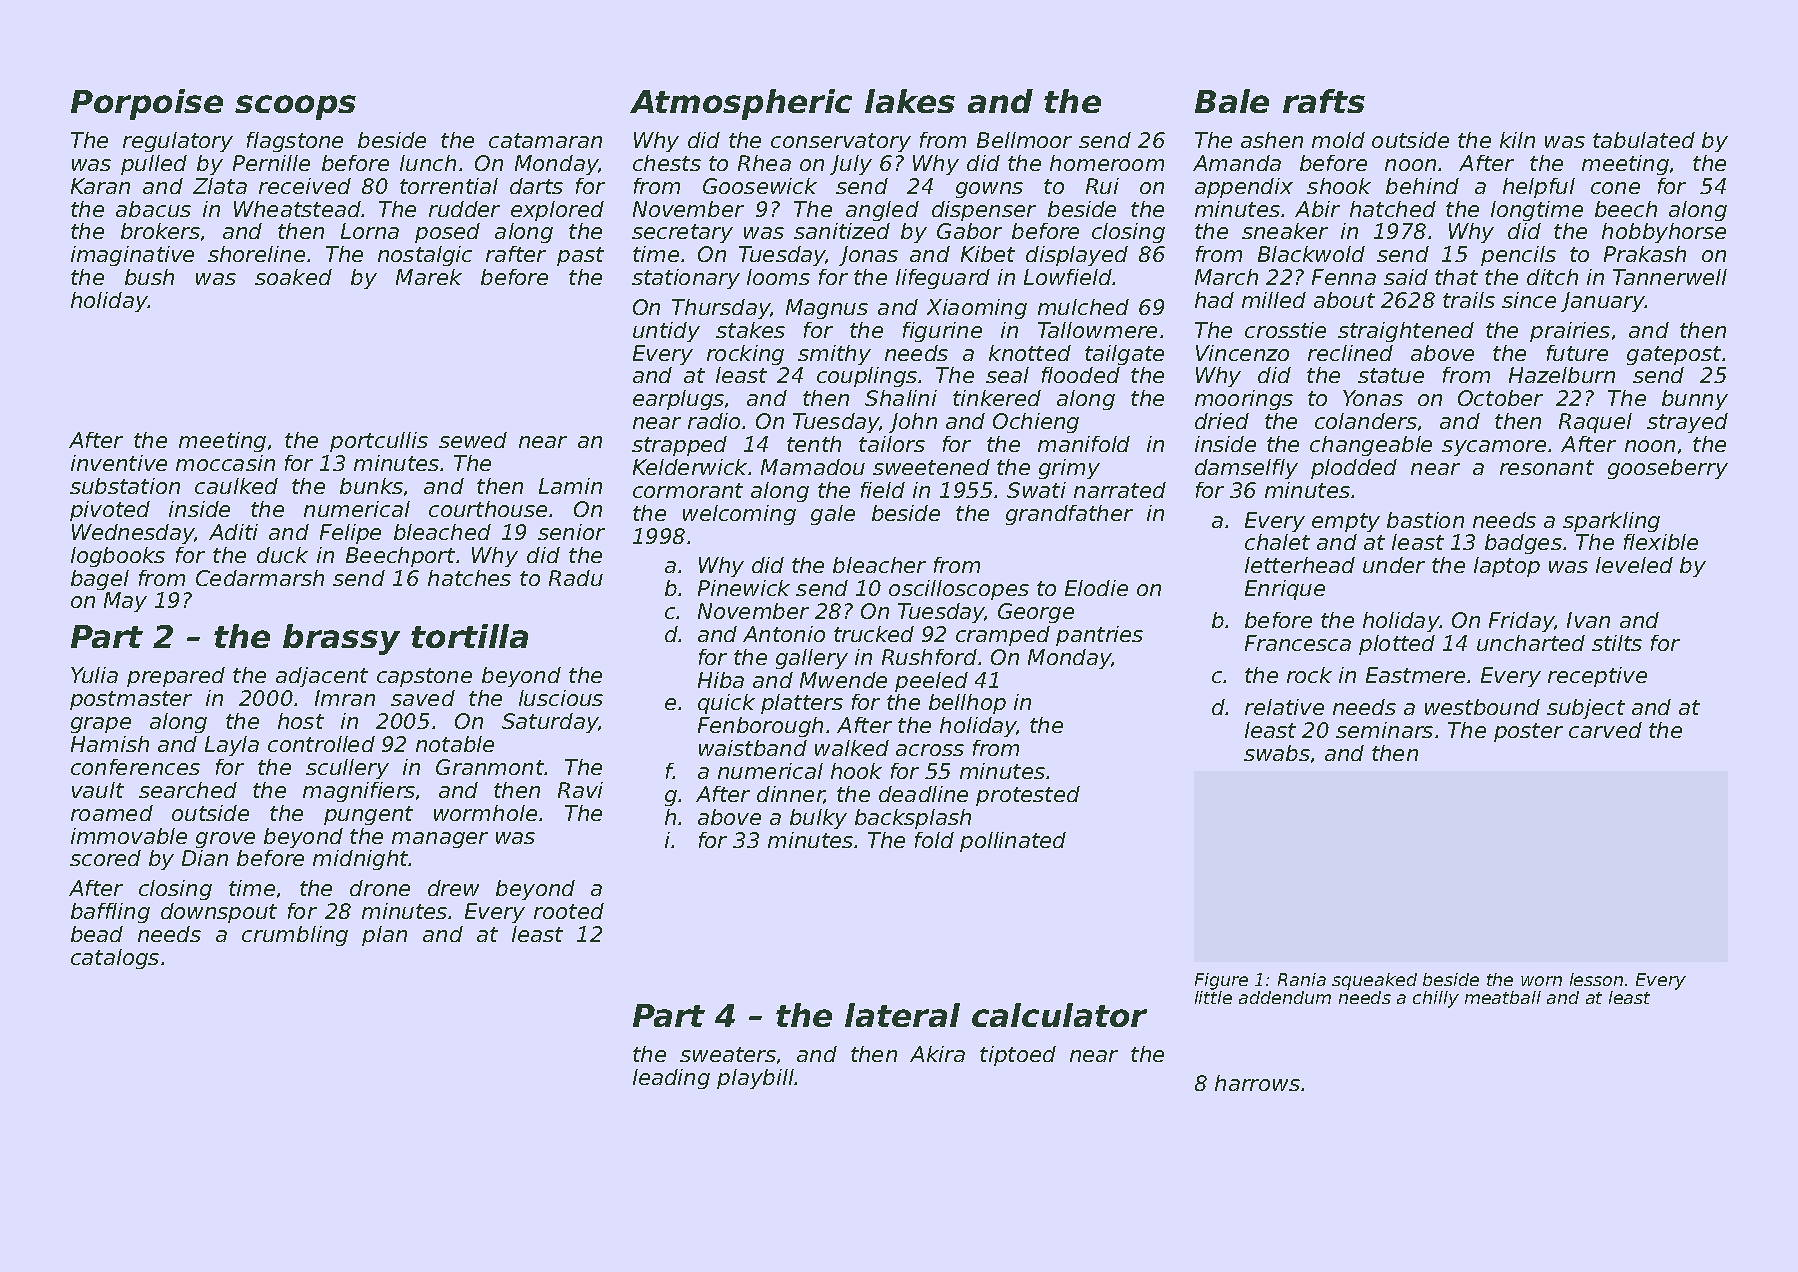 Image resolution: width=1798 pixels, height=1272 pixels. Describe the element at coordinates (931, 682) in the screenshot. I see `peeled` at that location.
